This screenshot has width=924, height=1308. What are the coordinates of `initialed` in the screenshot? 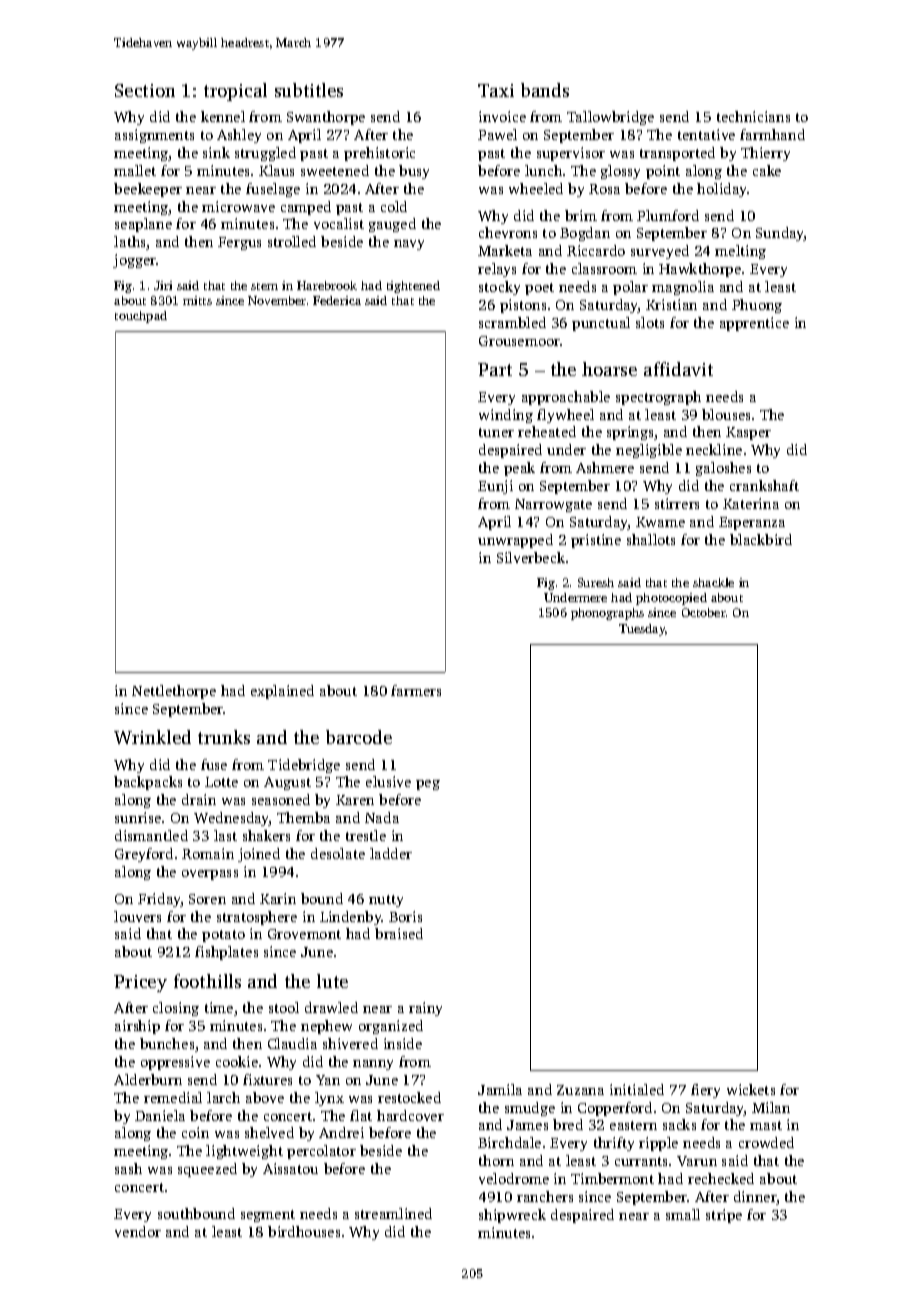 It's located at (637, 1089).
